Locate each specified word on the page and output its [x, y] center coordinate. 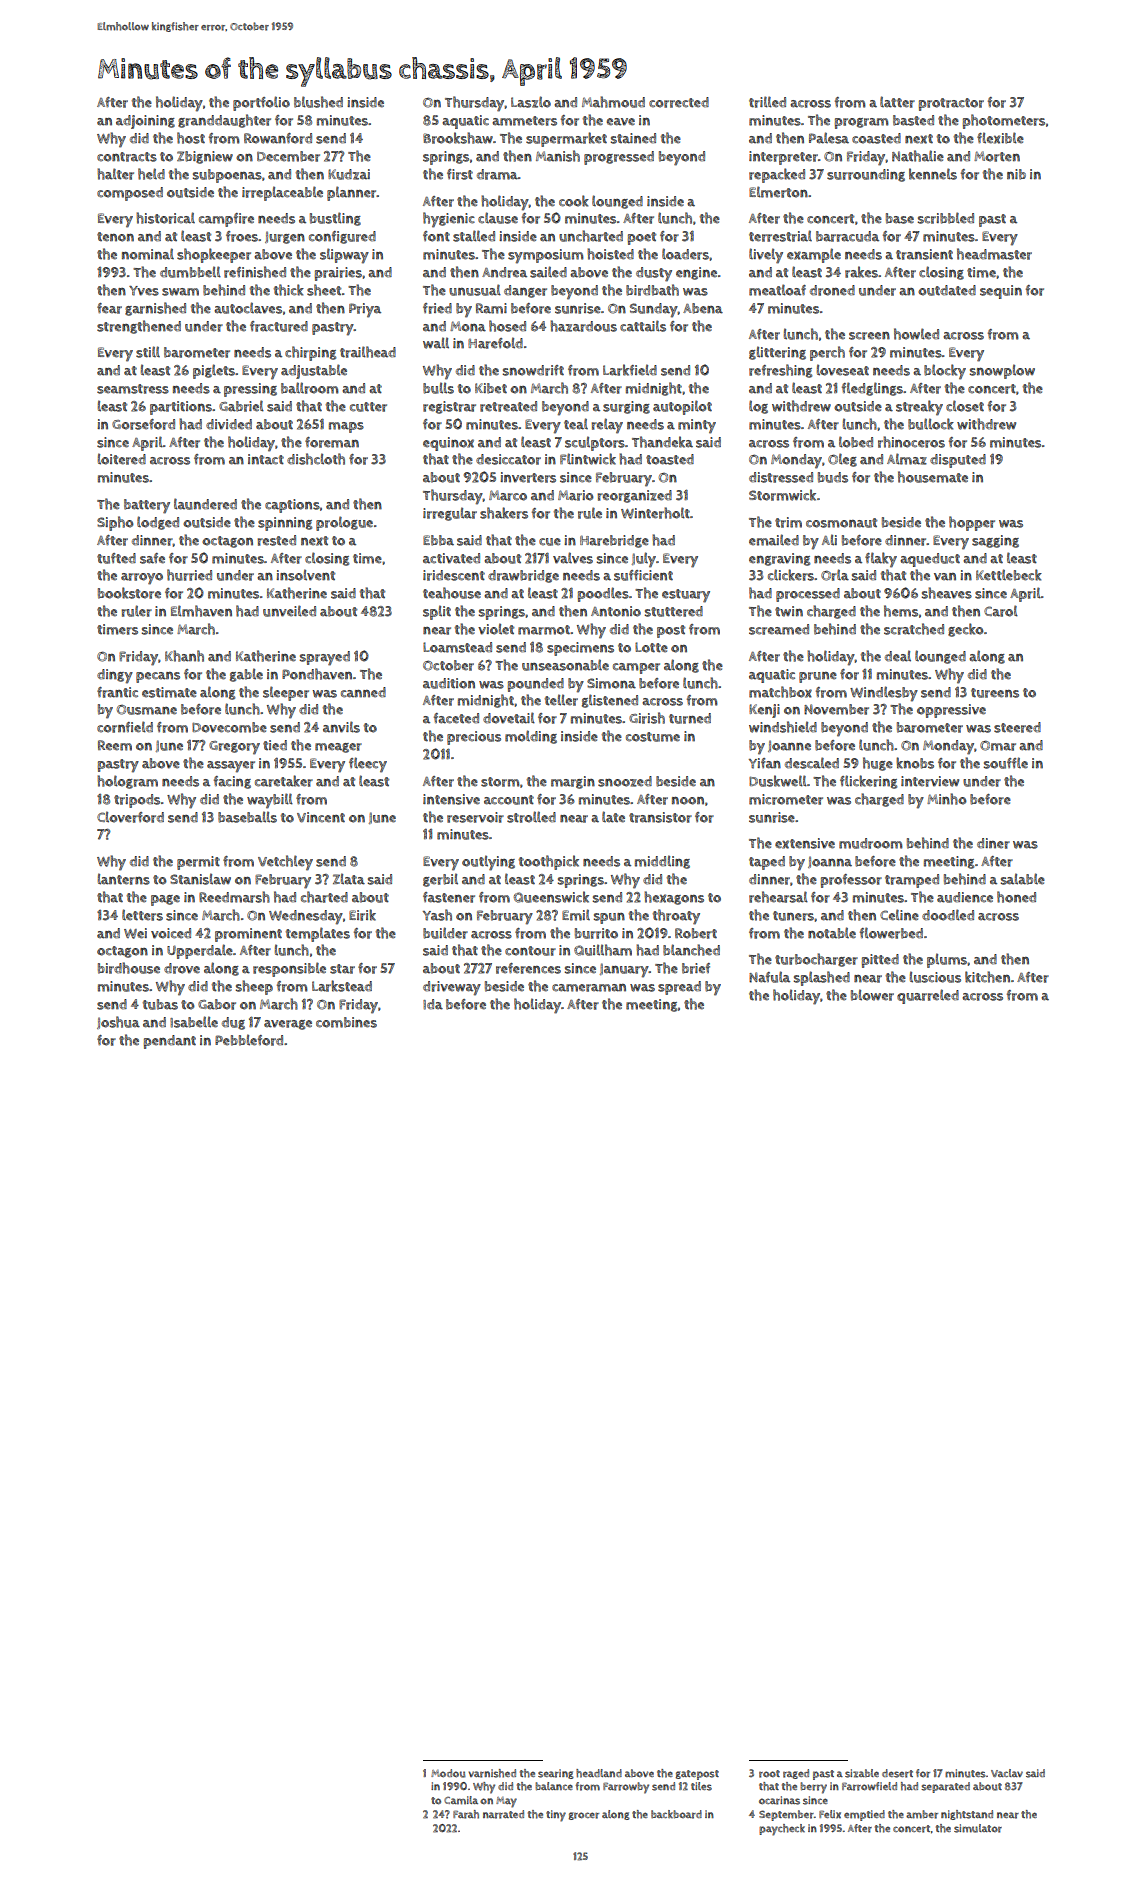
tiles [701, 1786]
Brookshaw [458, 138]
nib [1016, 174]
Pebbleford [249, 1040]
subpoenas [227, 176]
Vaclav [1007, 1773]
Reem [115, 745]
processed [808, 595]
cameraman [589, 988]
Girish [647, 718]
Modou [448, 1773]
